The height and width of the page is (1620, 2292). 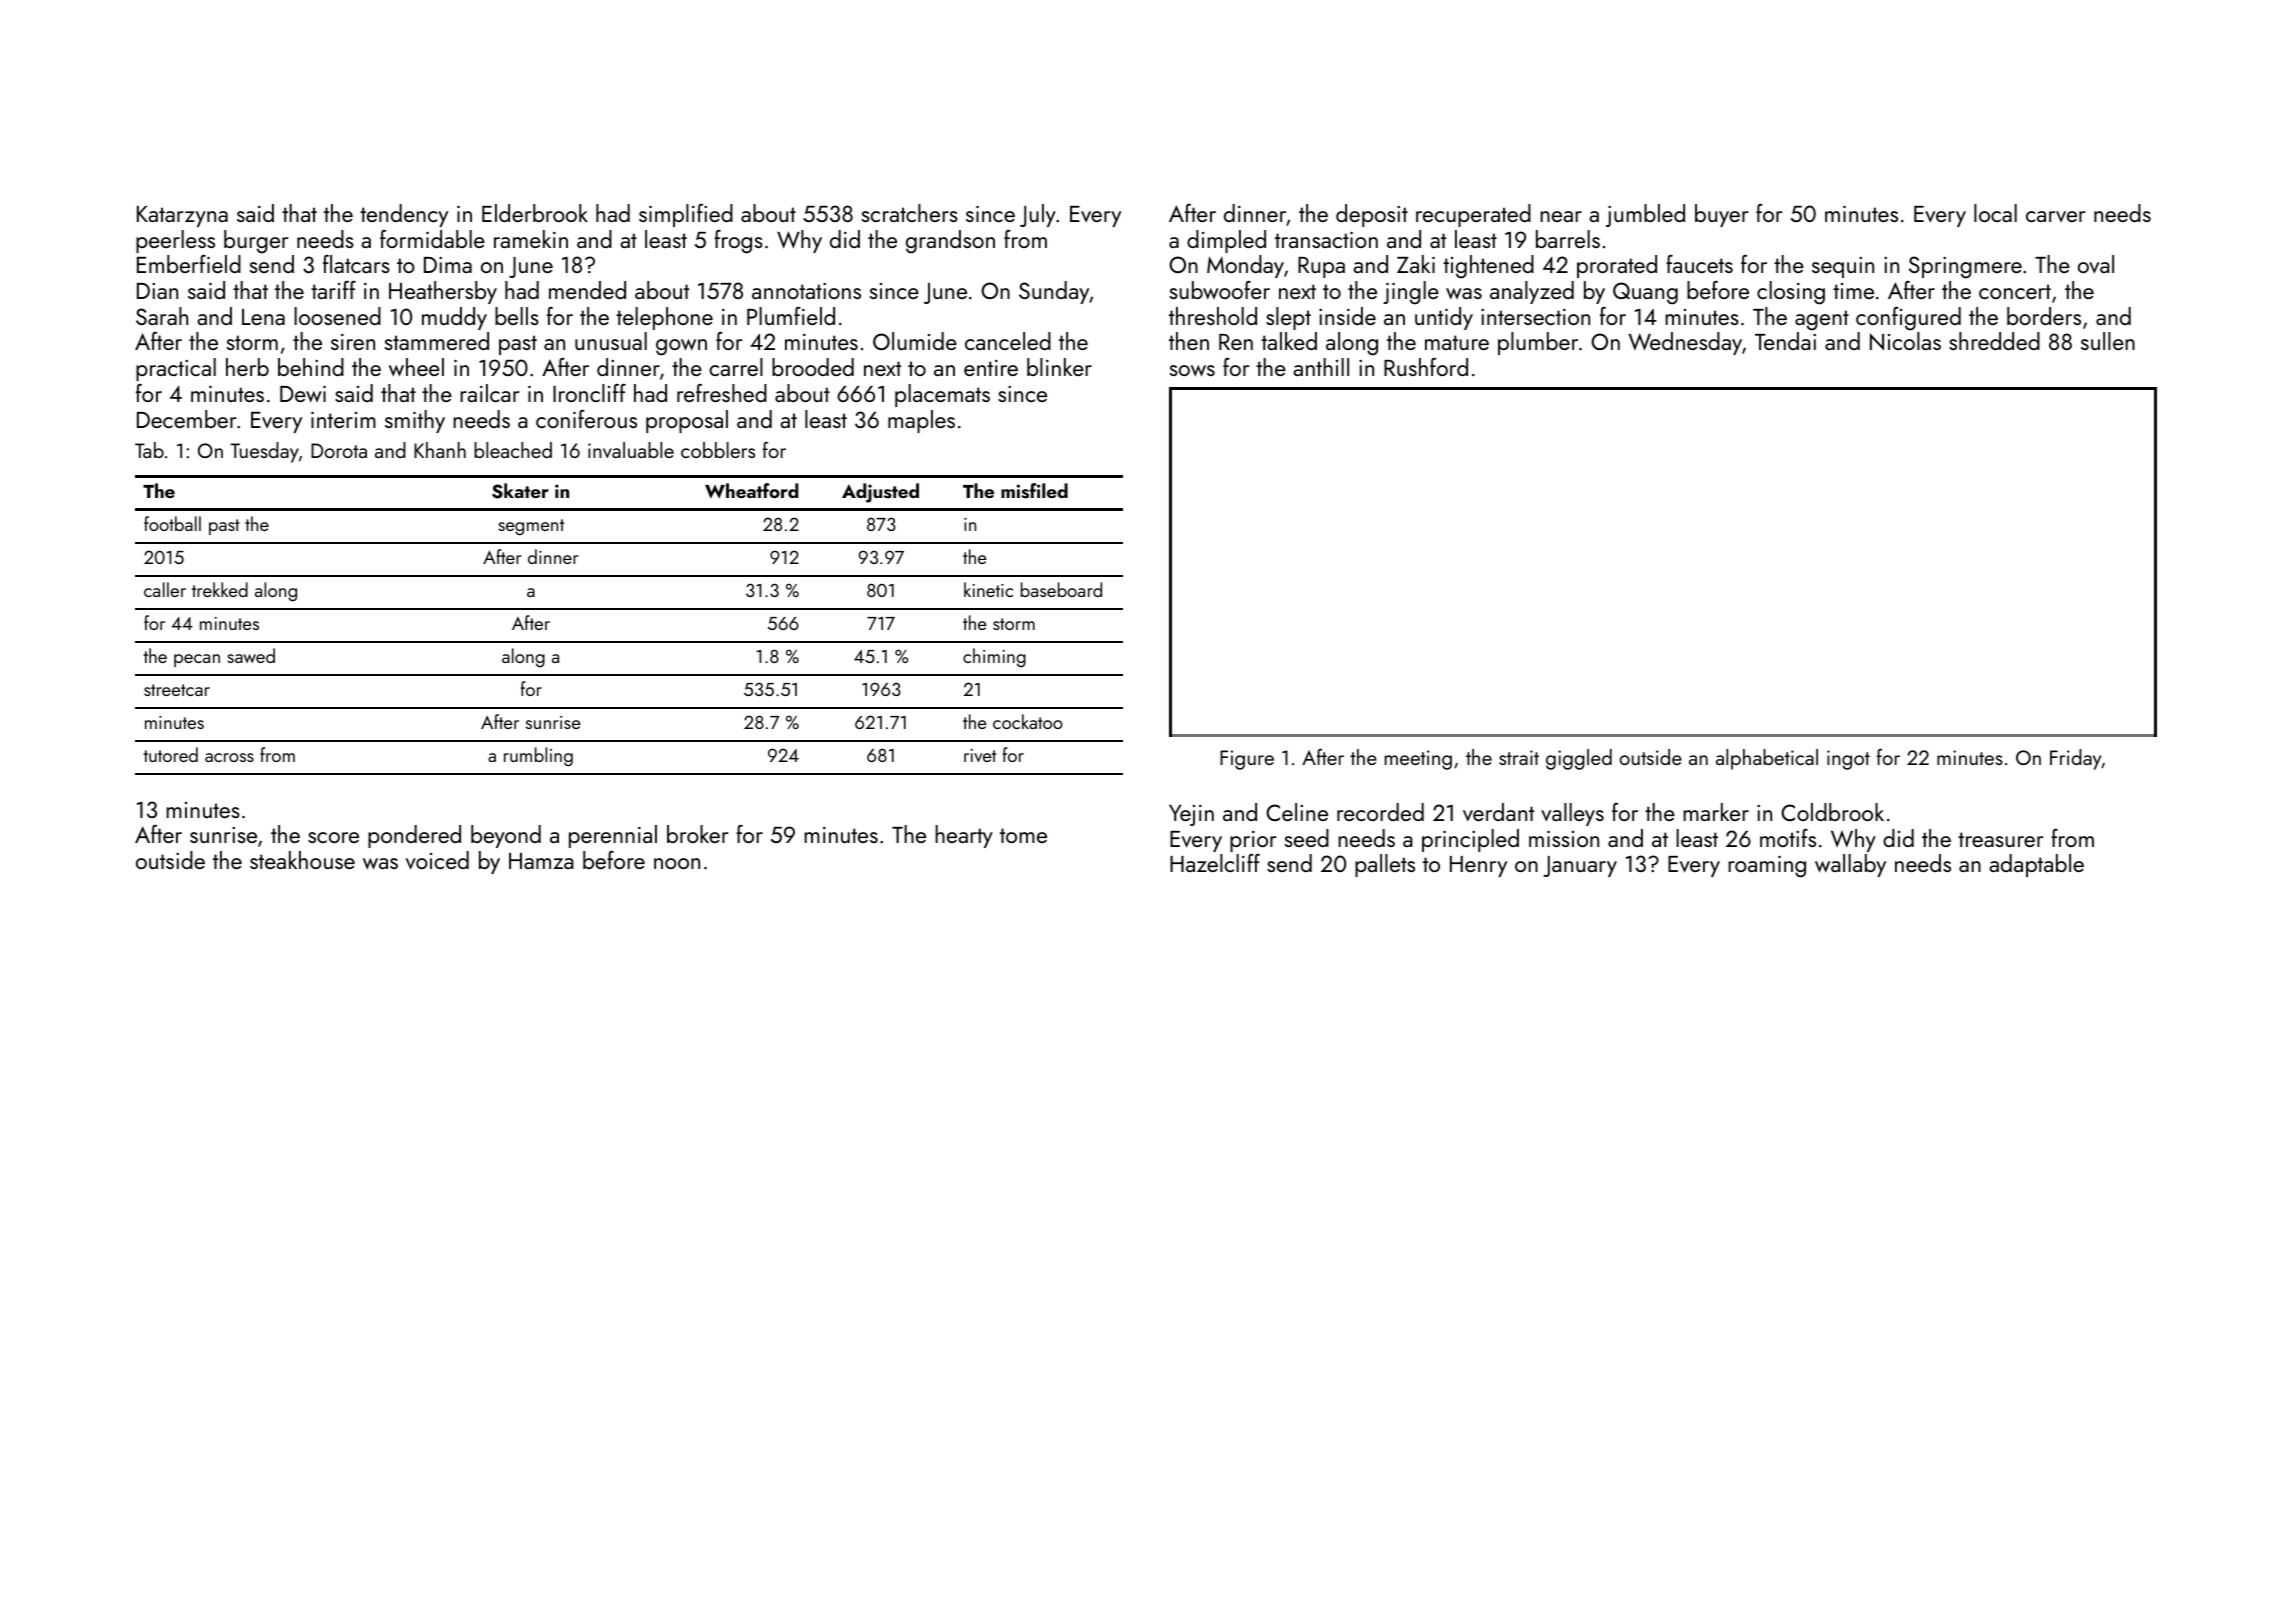 I want to click on local, so click(x=1995, y=213).
